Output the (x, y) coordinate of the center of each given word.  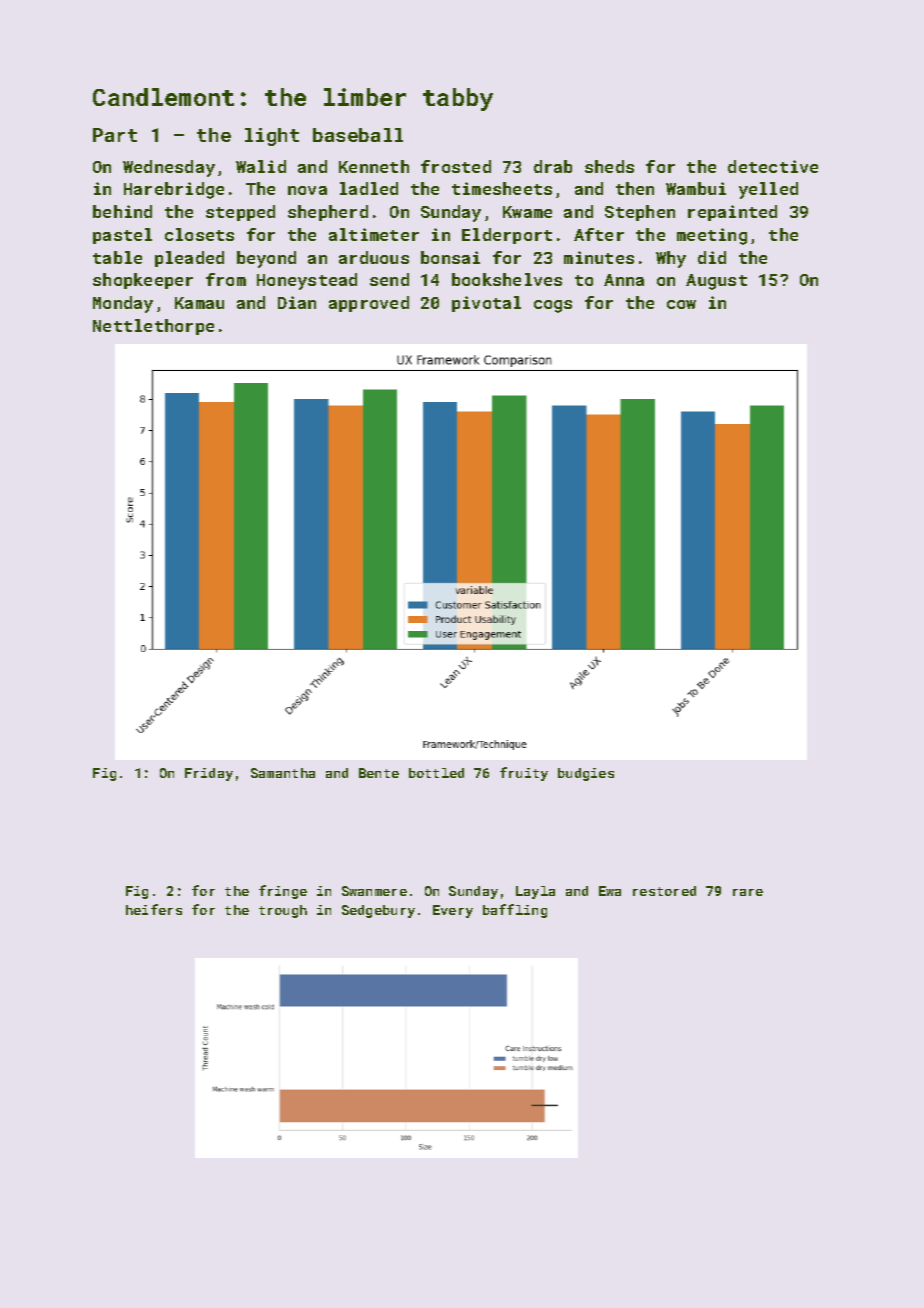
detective (773, 166)
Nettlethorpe (153, 327)
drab (553, 166)
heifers (154, 909)
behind (122, 211)
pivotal (486, 304)
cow (681, 304)
